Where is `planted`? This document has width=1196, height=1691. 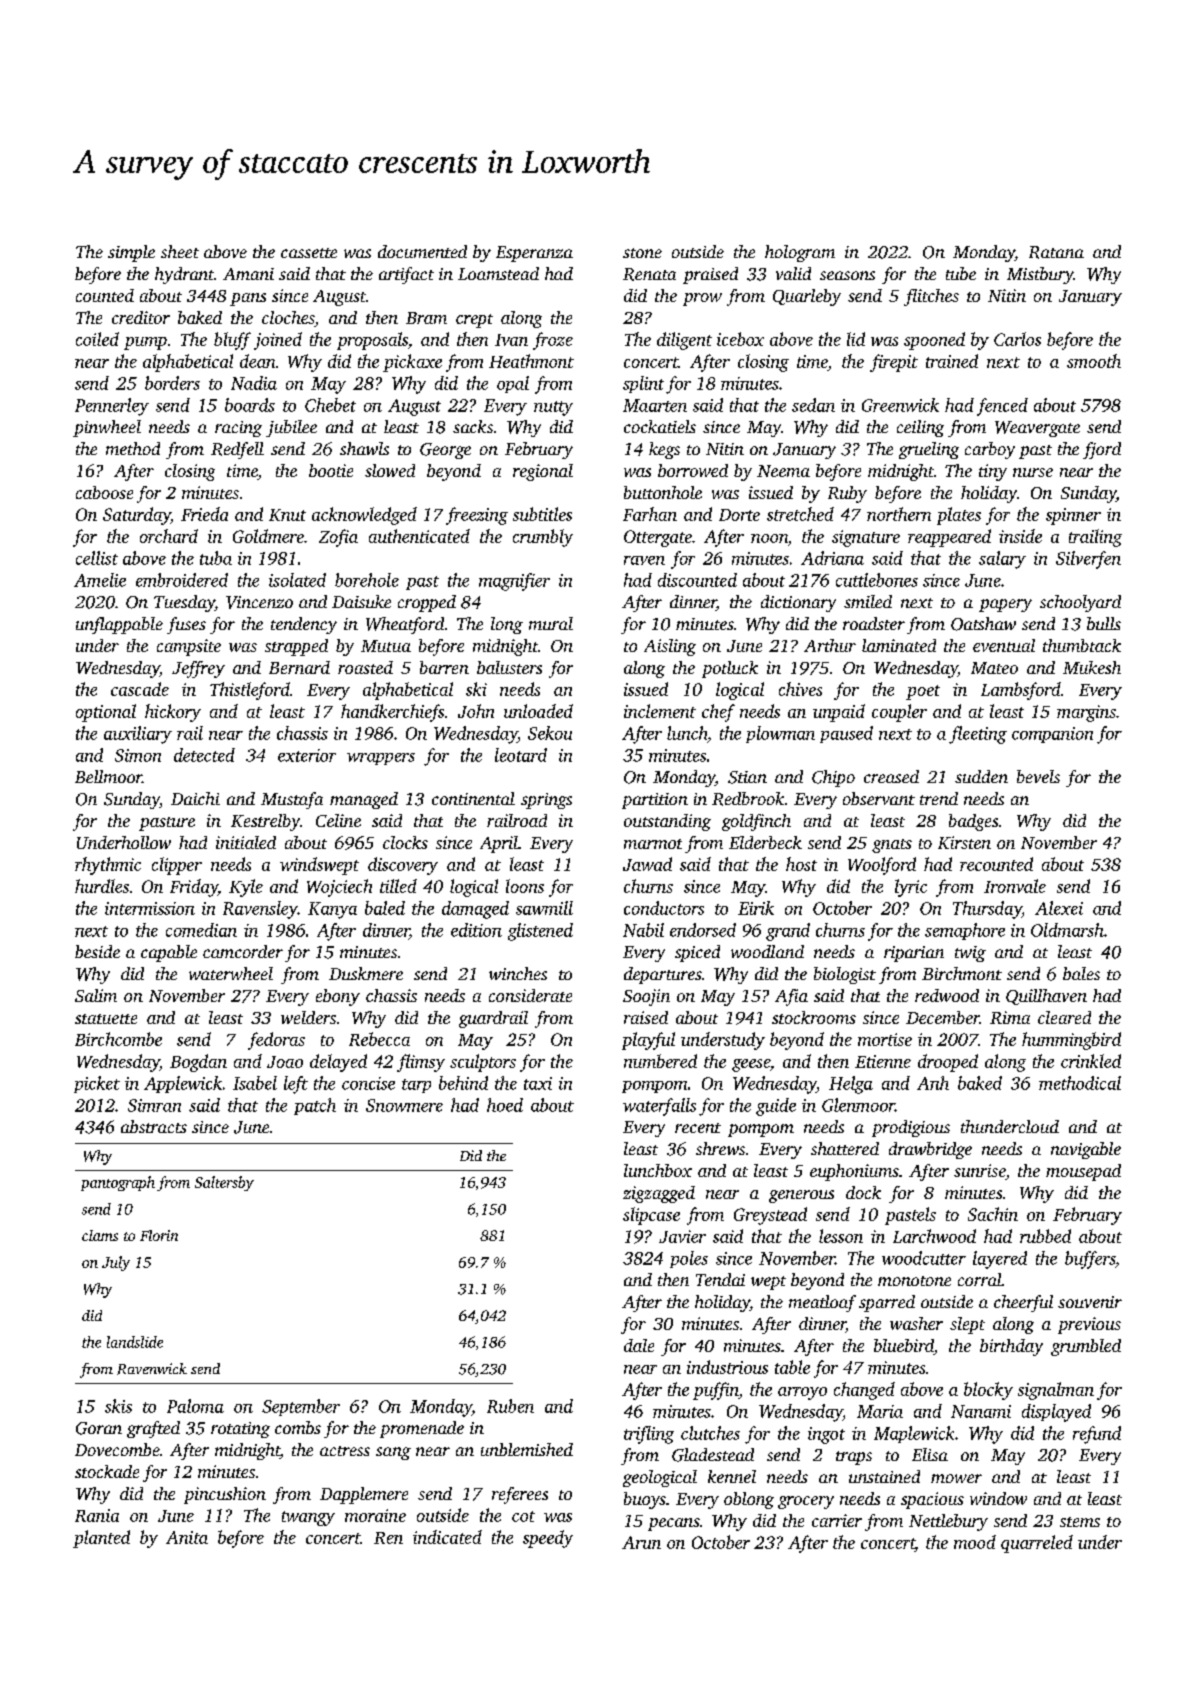
planted is located at coordinates (101, 1539).
